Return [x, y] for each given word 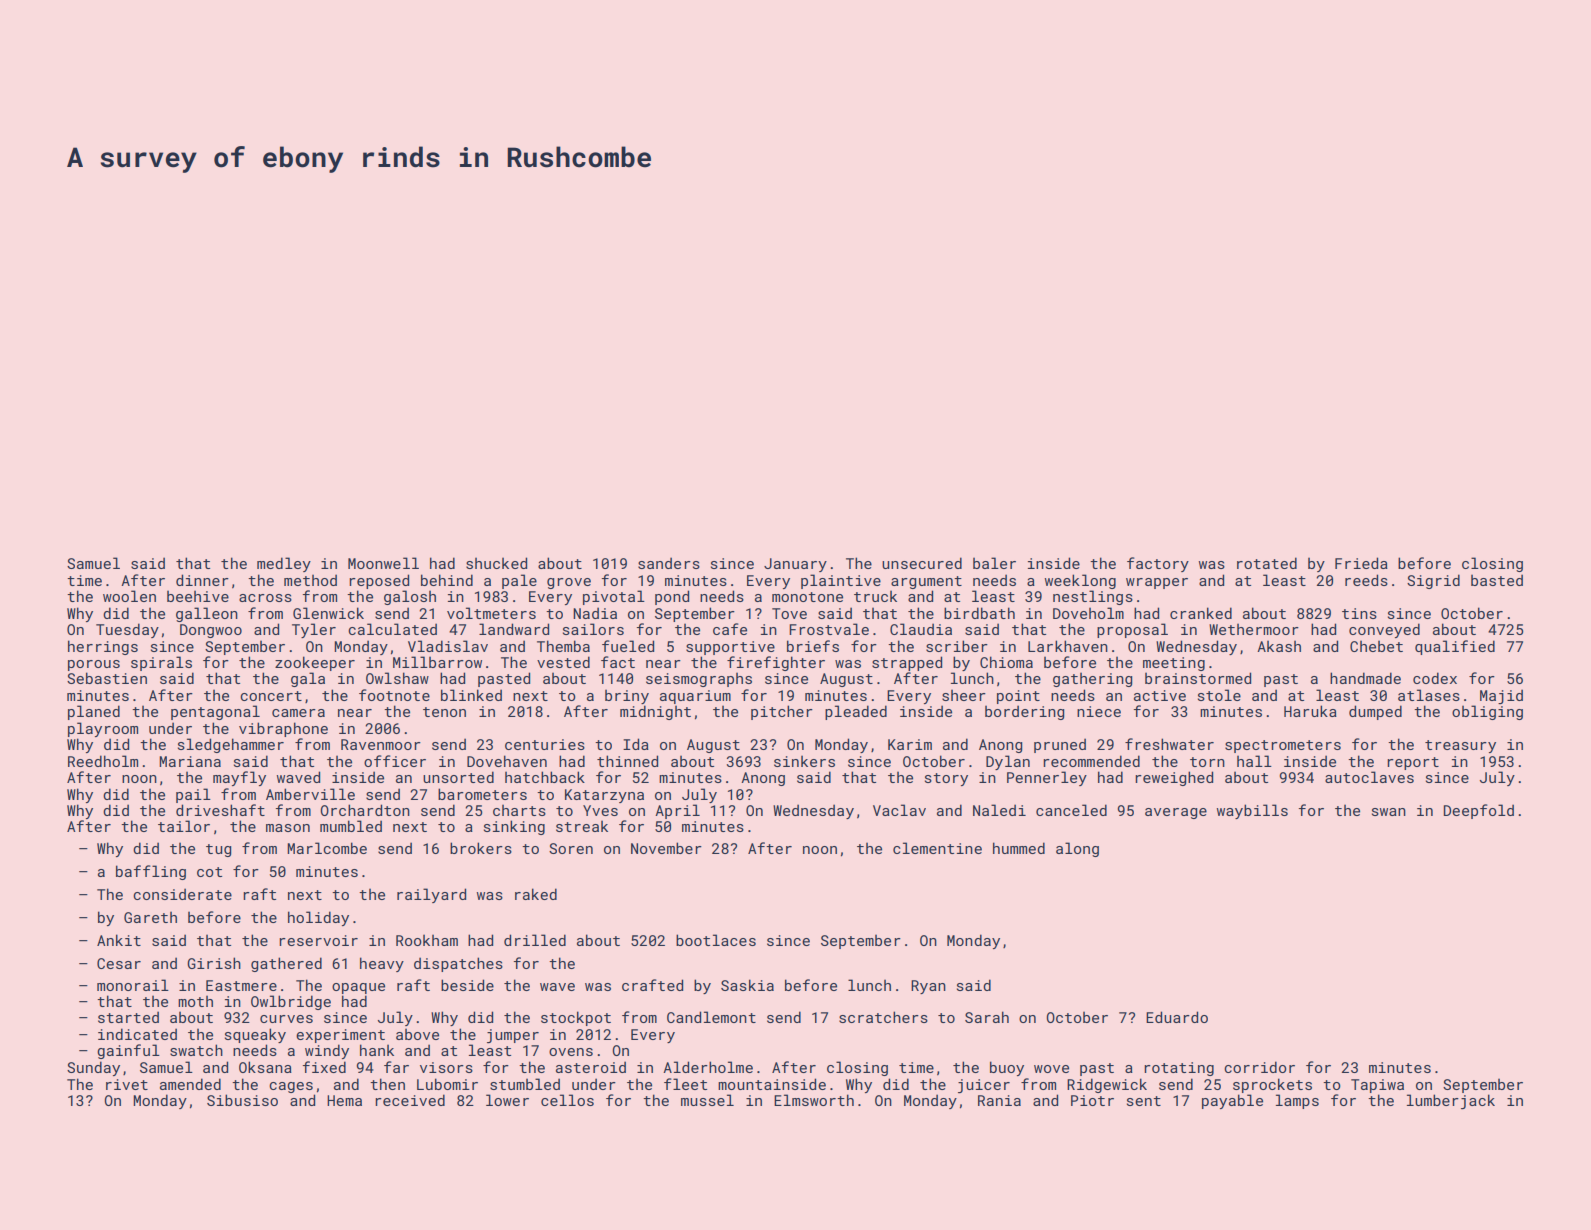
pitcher [782, 712]
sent [1144, 1101]
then [387, 1084]
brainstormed [1198, 678]
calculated [392, 629]
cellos [567, 1100]
